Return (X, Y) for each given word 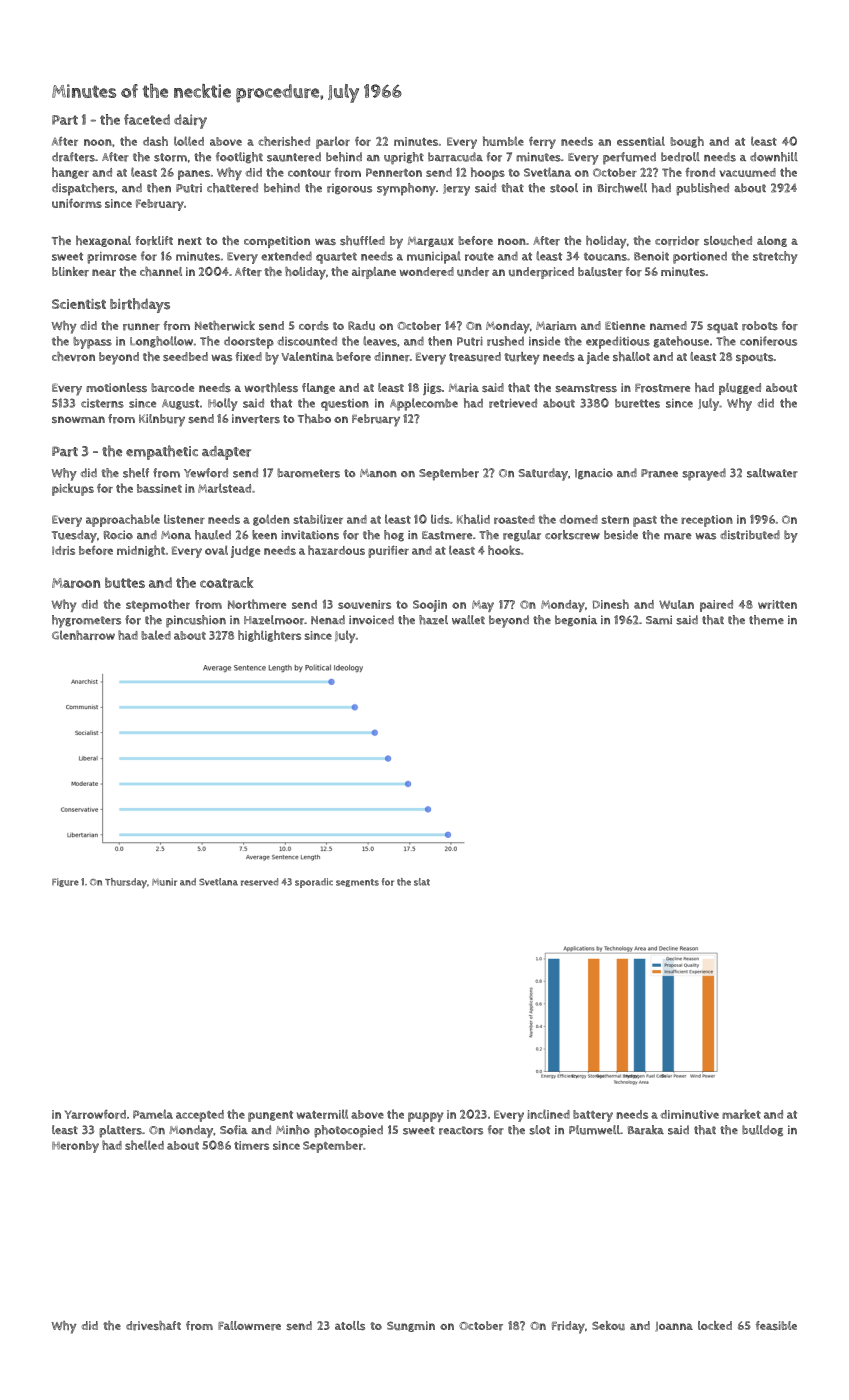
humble (503, 141)
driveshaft (153, 1326)
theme (766, 620)
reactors (461, 1130)
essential (641, 141)
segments (357, 883)
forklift (154, 241)
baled (156, 635)
